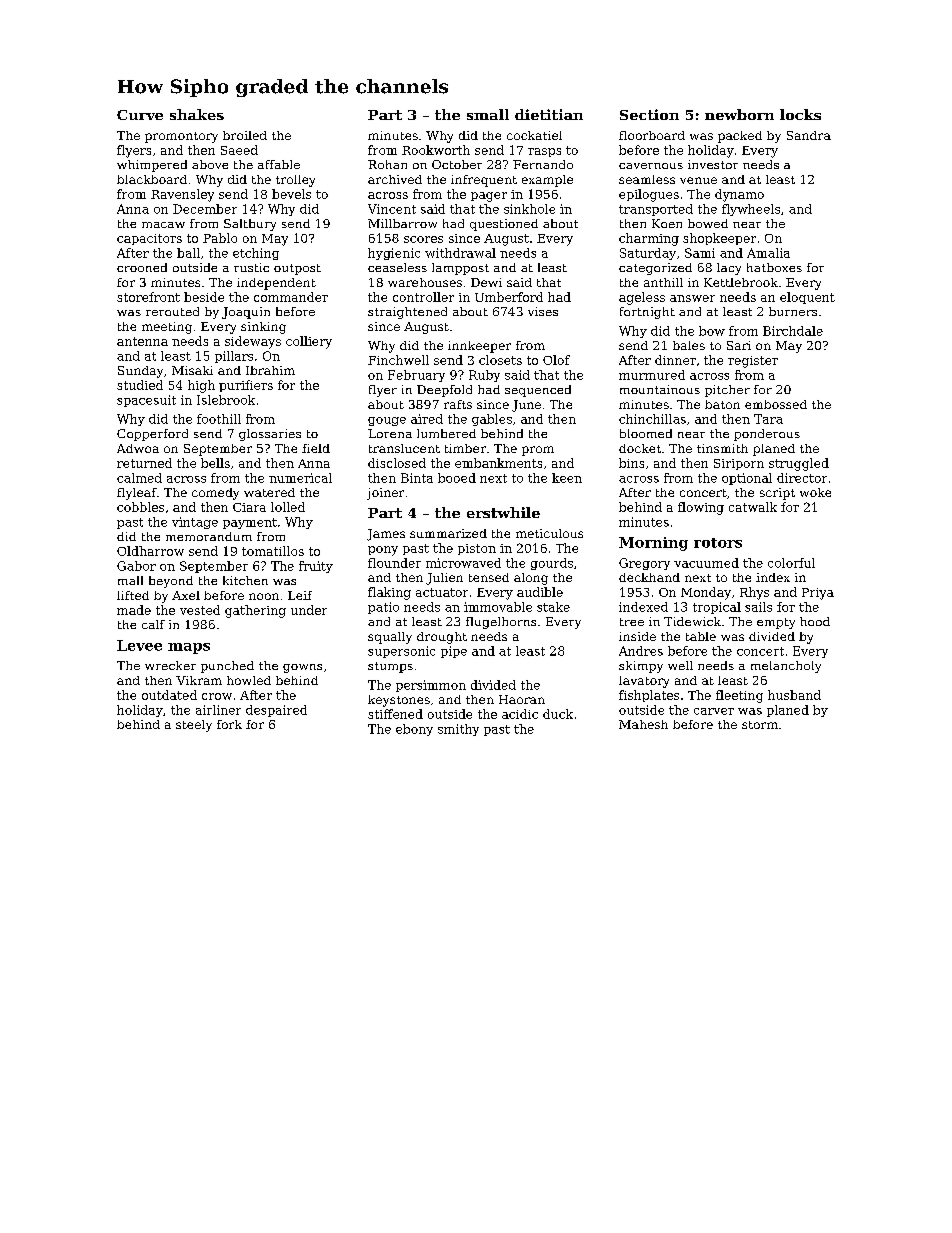 The image size is (952, 1233). Describe the element at coordinates (416, 376) in the image. I see `February` at that location.
